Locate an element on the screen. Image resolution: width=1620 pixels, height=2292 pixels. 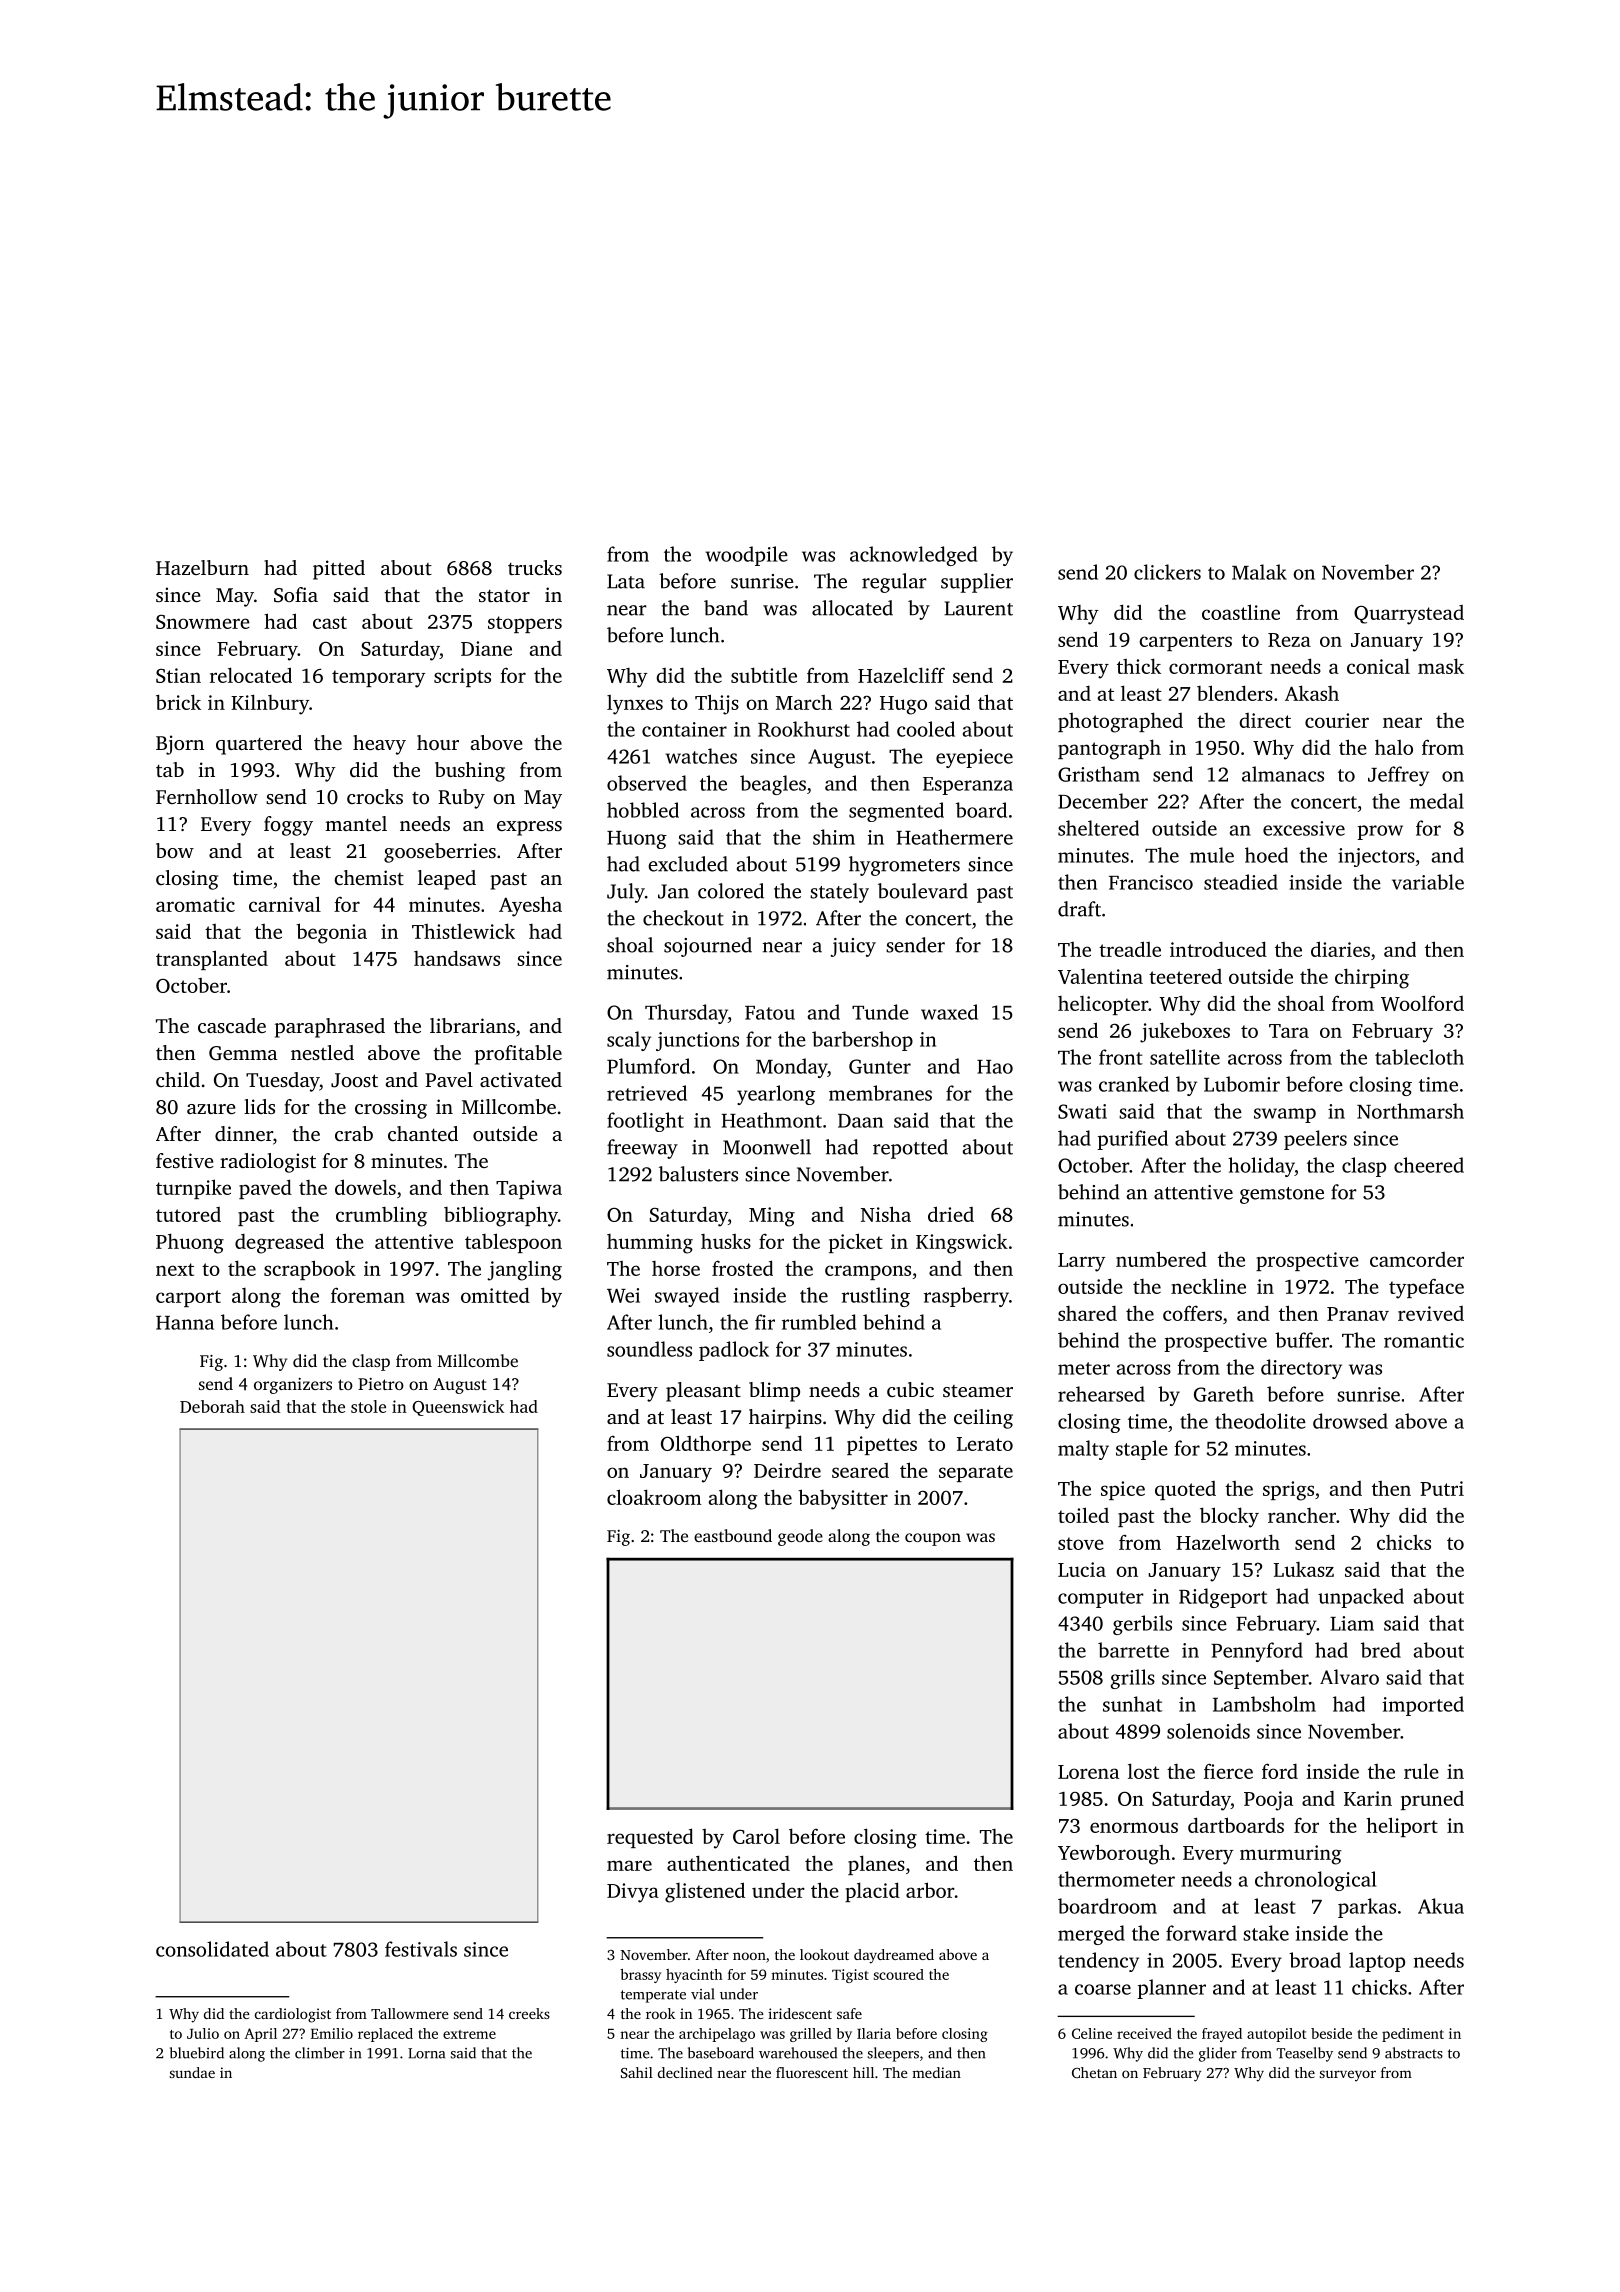
Pranav is located at coordinates (1358, 1314).
